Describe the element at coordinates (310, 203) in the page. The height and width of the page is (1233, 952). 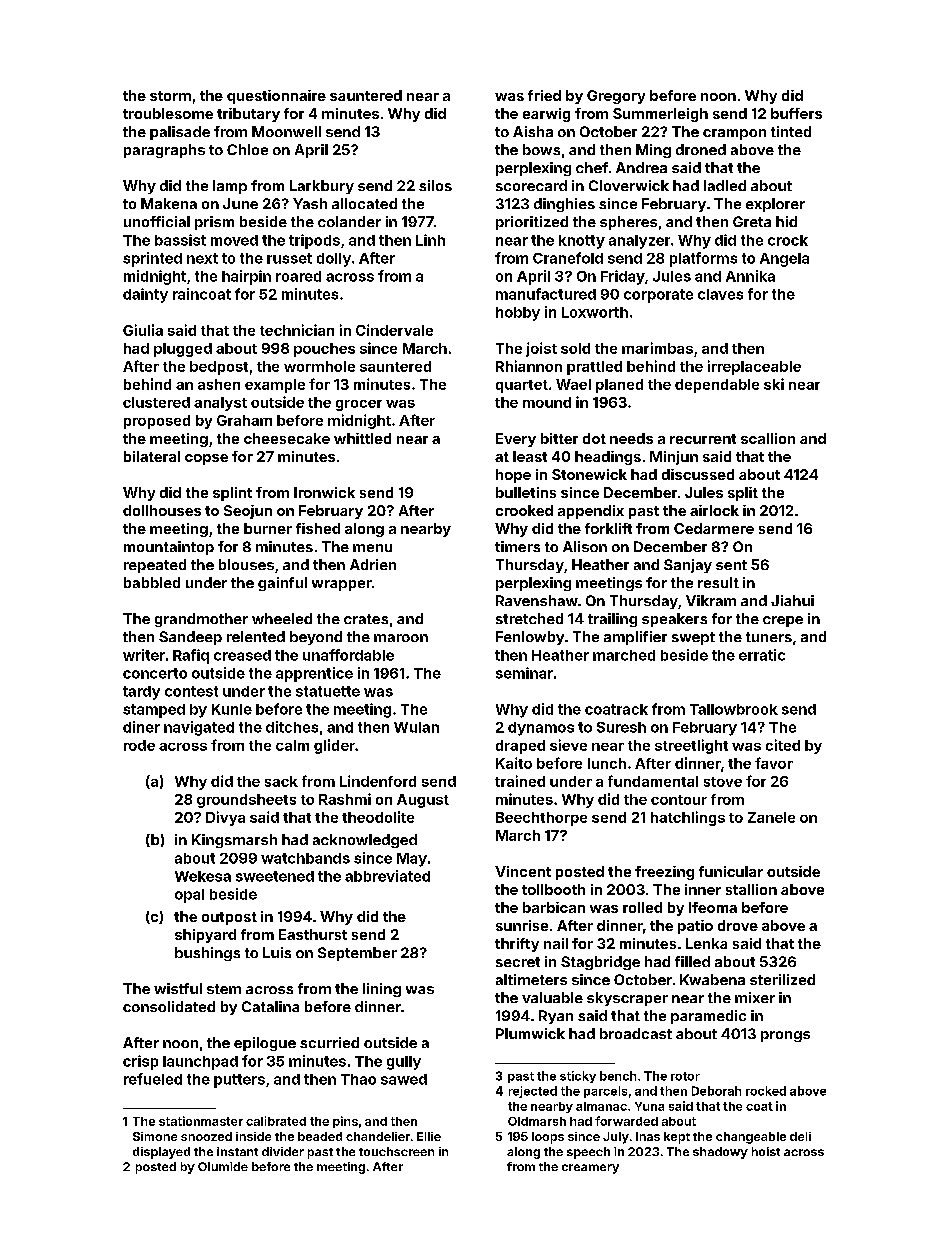
I see `Yash` at that location.
